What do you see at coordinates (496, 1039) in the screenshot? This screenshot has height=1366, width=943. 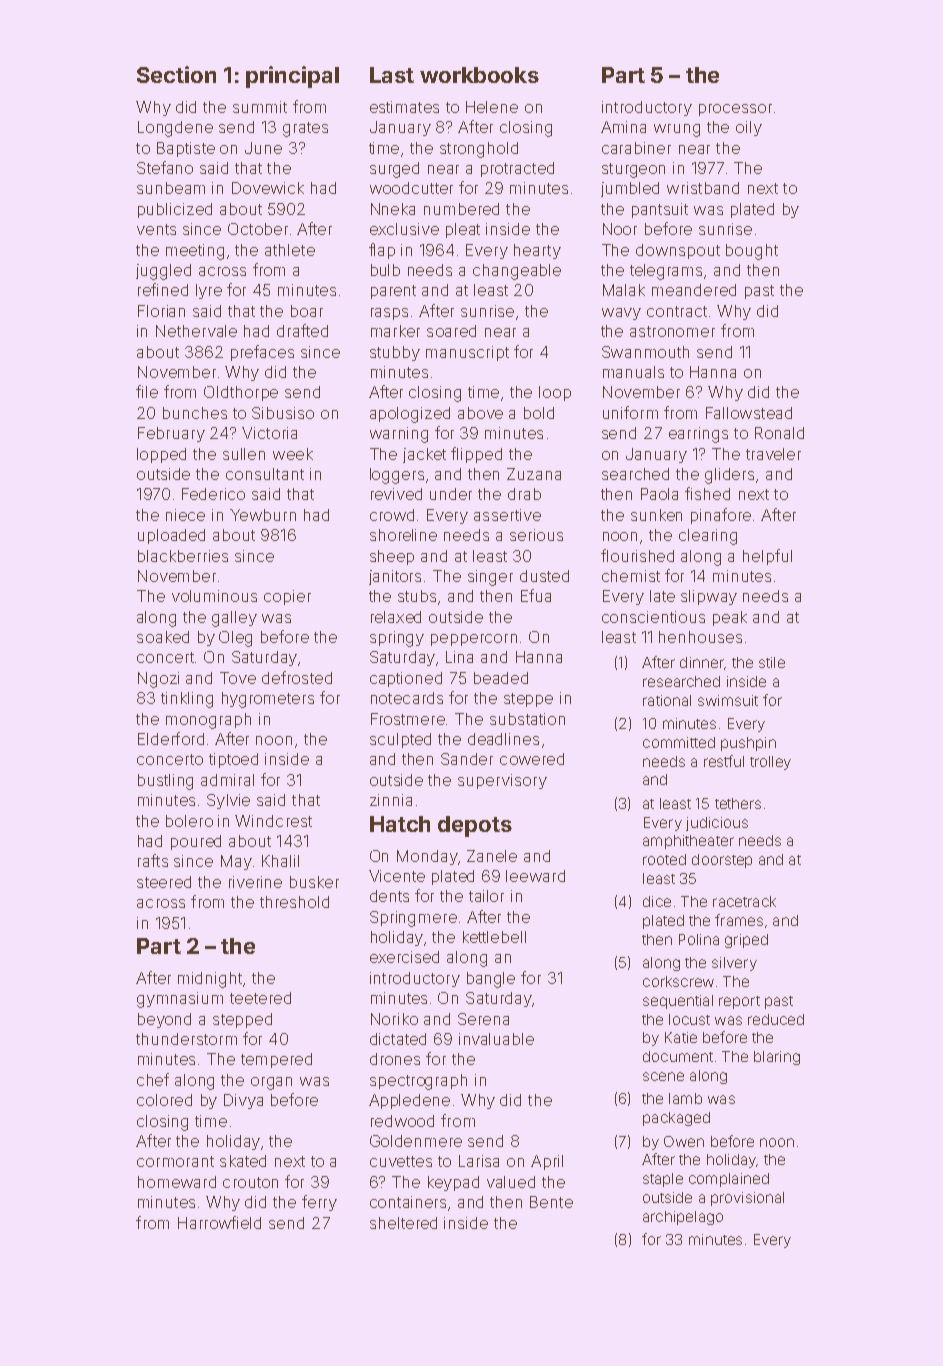 I see `invaluable` at bounding box center [496, 1039].
